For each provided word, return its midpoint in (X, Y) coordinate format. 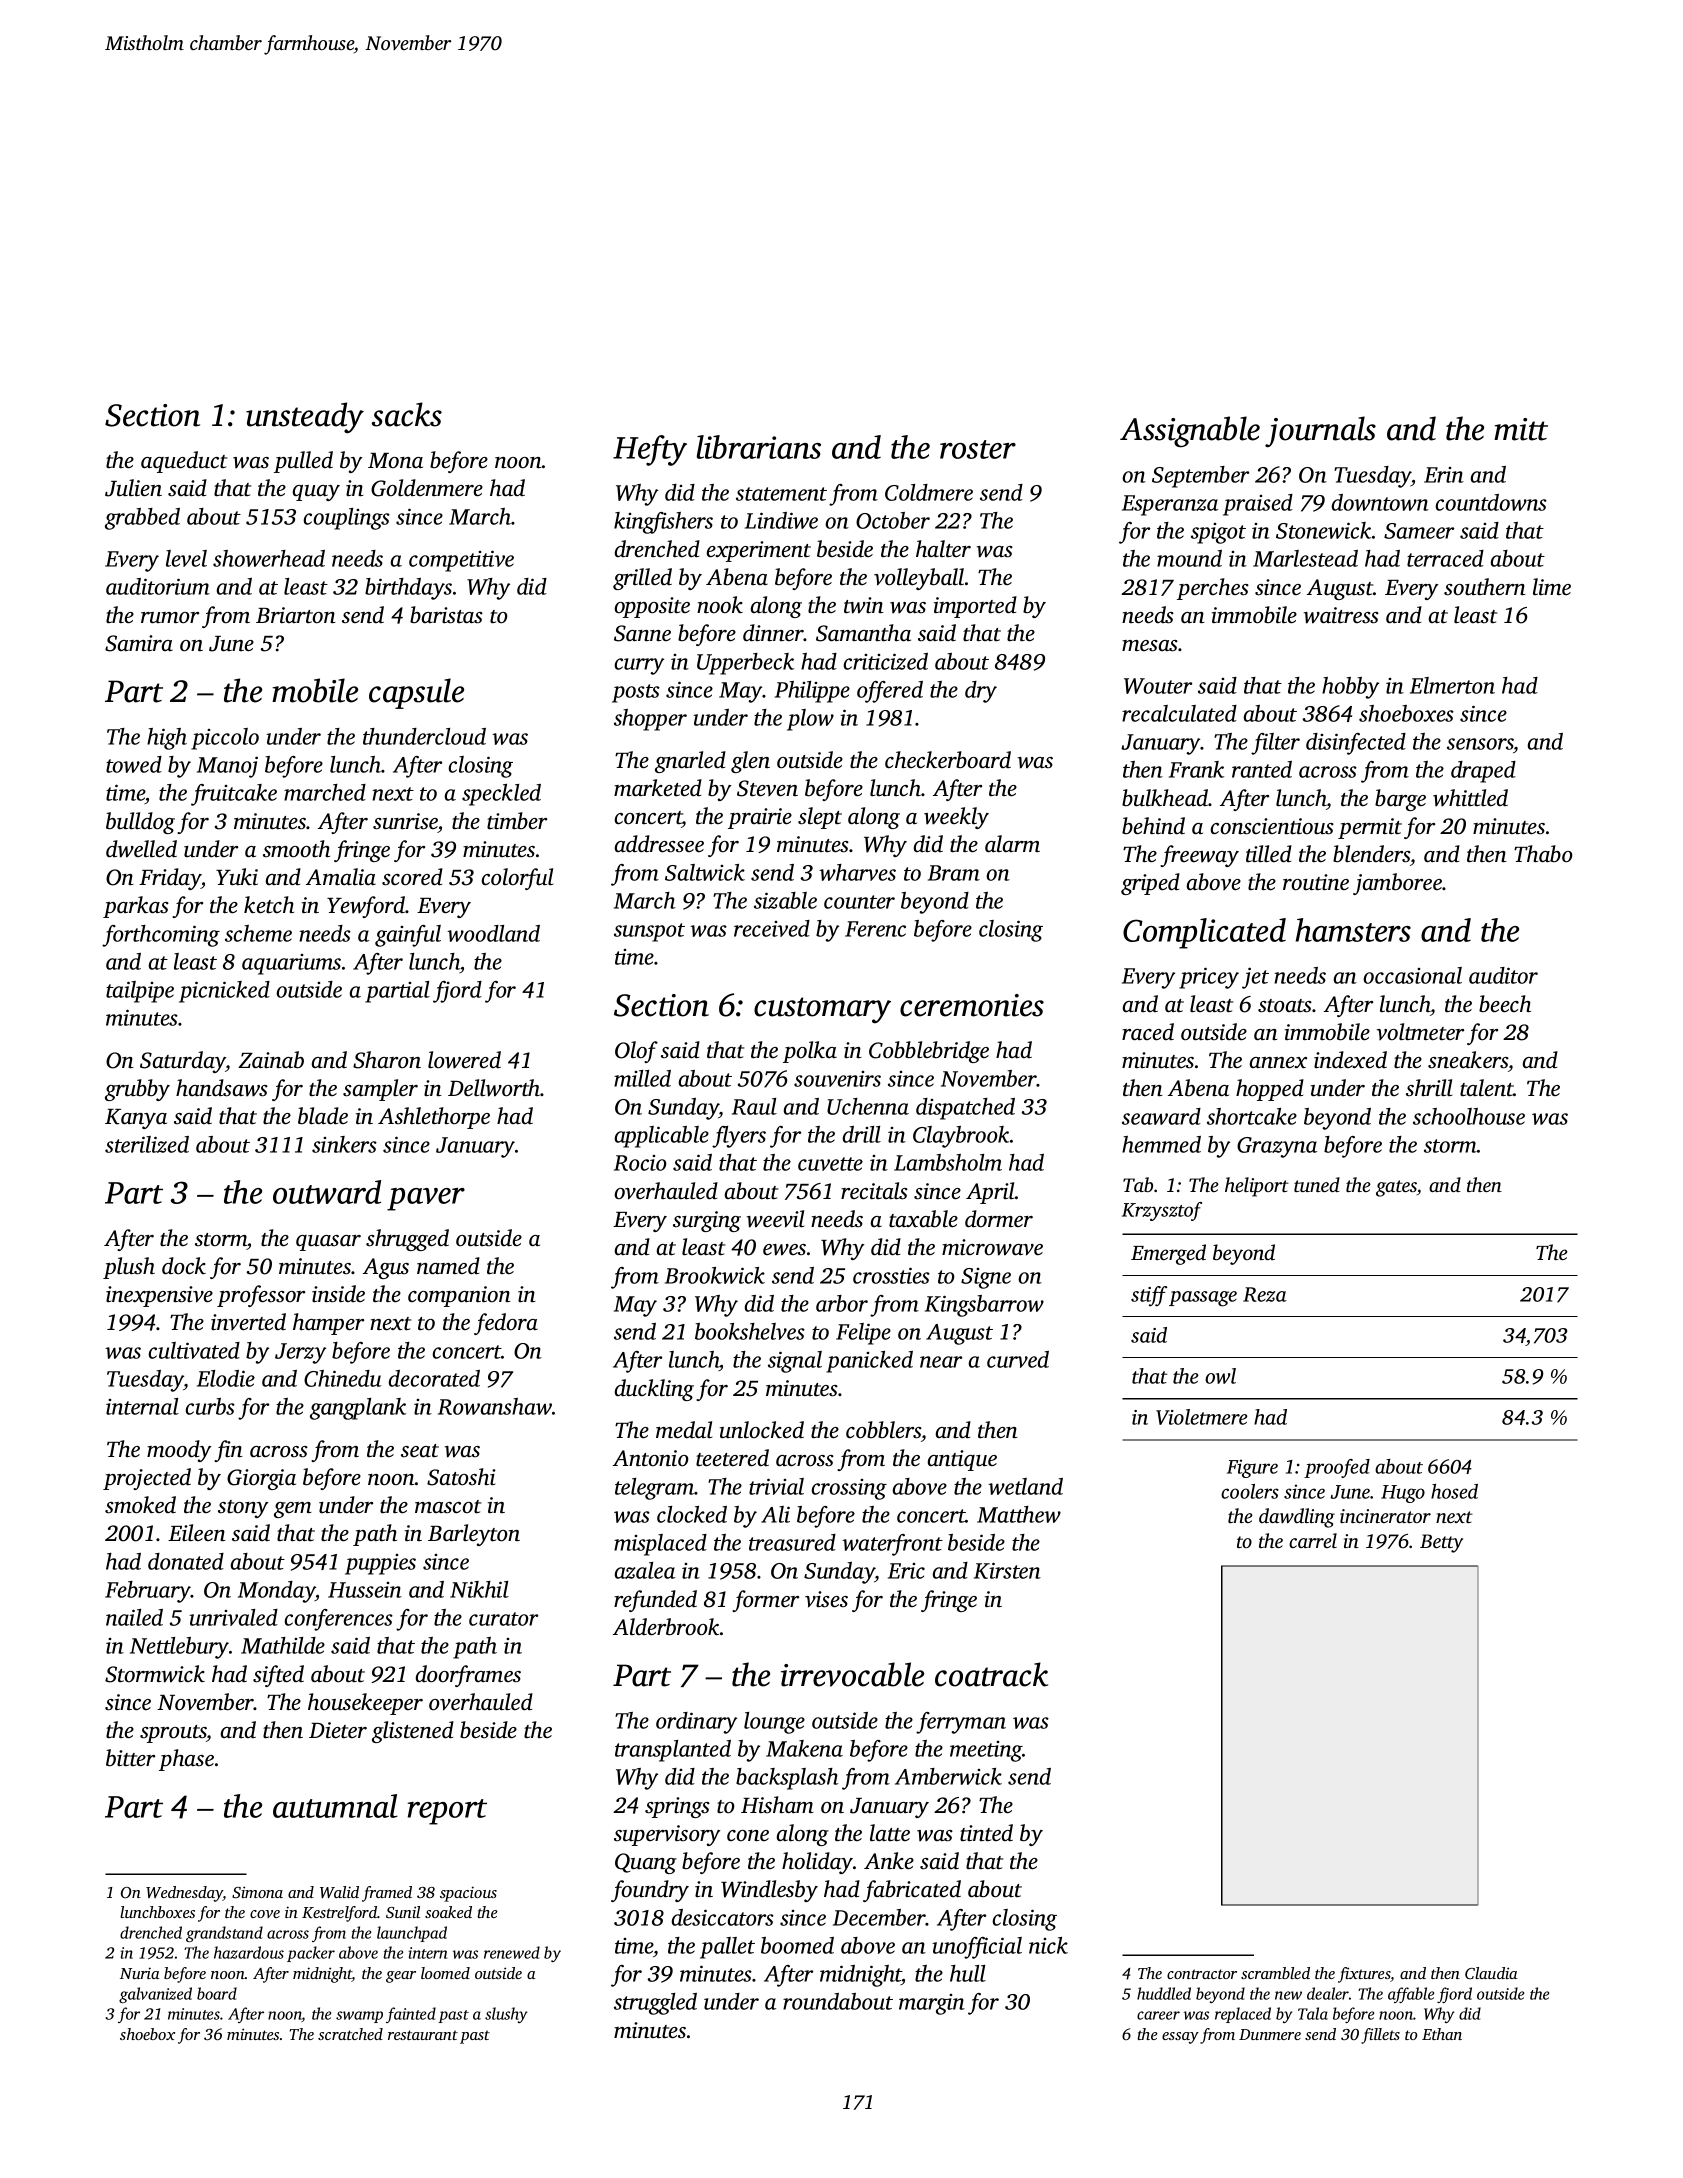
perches (1213, 589)
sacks (407, 414)
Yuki (237, 876)
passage (1203, 1299)
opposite (652, 607)
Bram (954, 873)
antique (962, 1460)
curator (503, 1619)
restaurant (423, 2035)
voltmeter (1420, 1032)
